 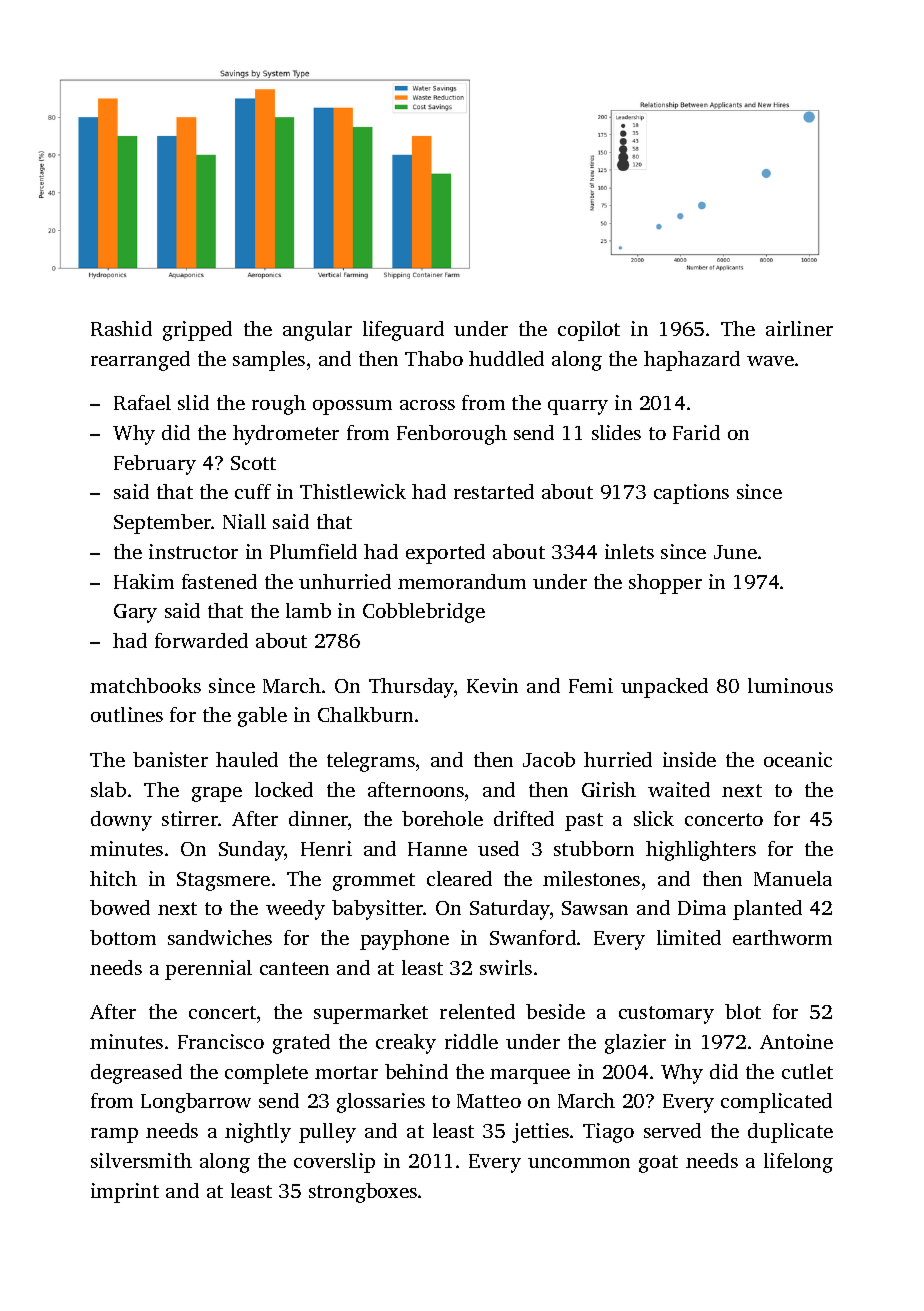 What do you see at coordinates (579, 1163) in the page?
I see `uncommon` at bounding box center [579, 1163].
